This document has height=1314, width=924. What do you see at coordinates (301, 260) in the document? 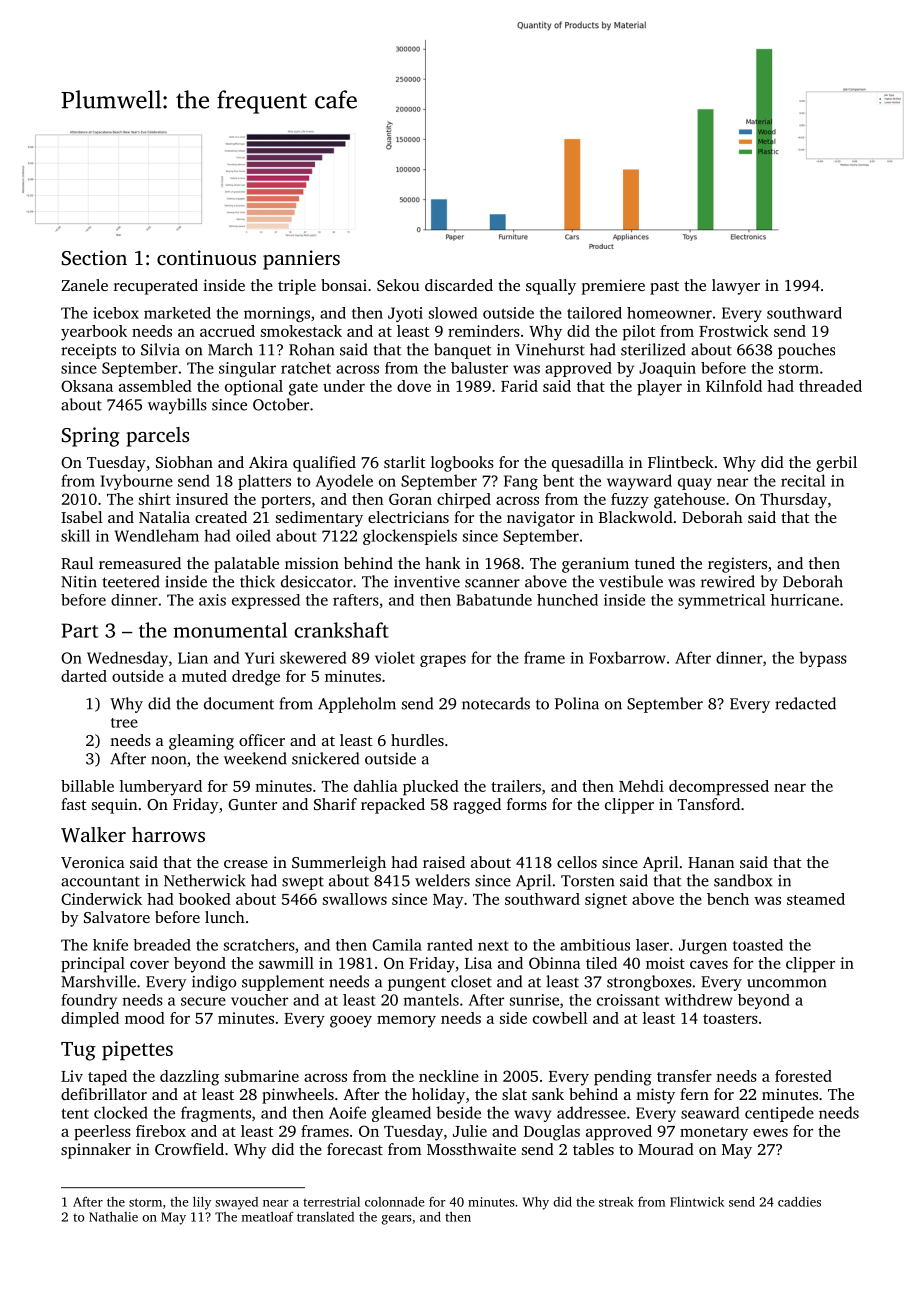
I see `panniers` at bounding box center [301, 260].
